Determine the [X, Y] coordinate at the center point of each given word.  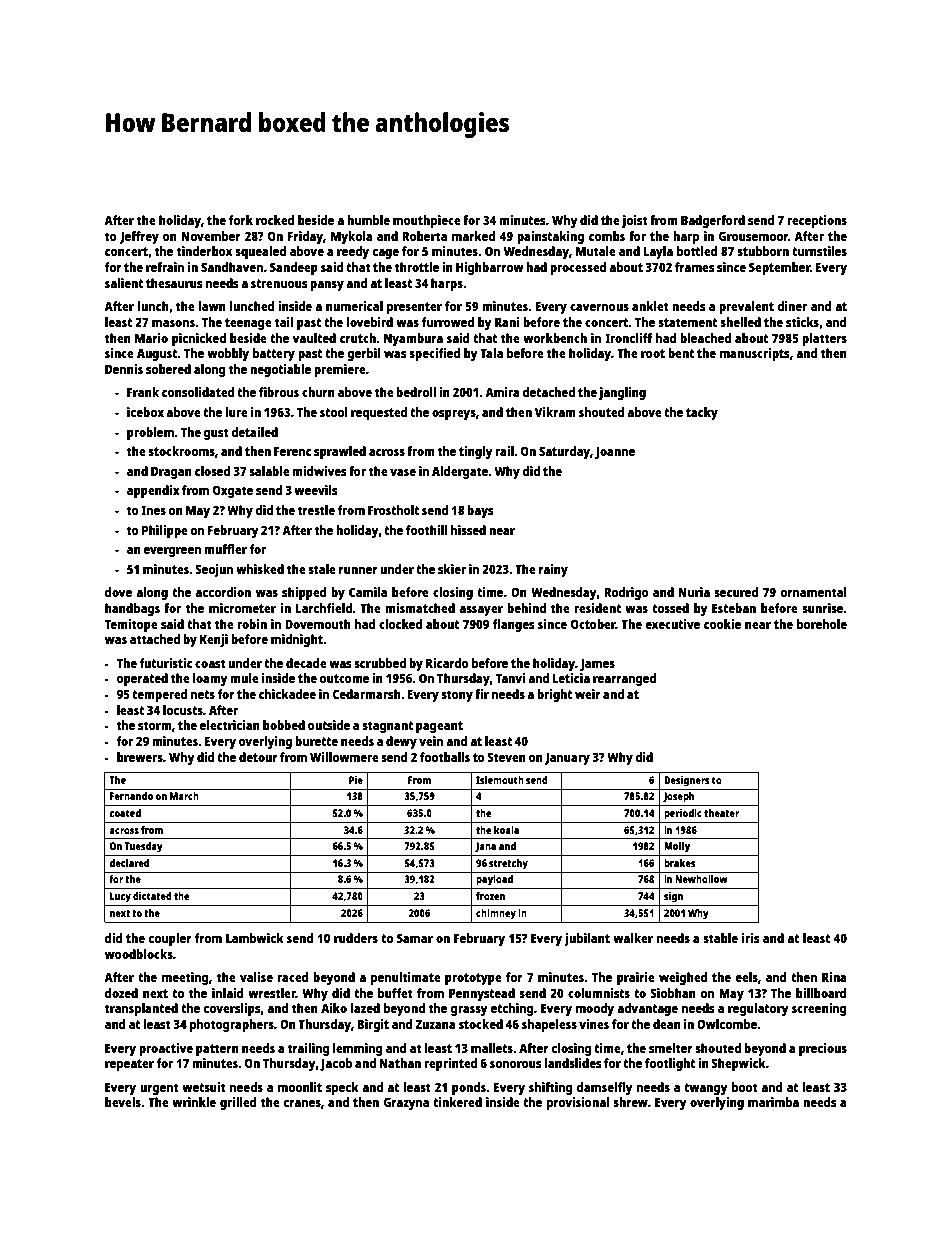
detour [258, 757]
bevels [123, 1102]
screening [819, 1009]
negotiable [280, 370]
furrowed [448, 322]
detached [549, 392]
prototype [473, 979]
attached [155, 639]
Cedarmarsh [367, 694]
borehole [822, 624]
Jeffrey [139, 237]
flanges [513, 625]
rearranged [624, 679]
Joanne [615, 453]
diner [792, 306]
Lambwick [255, 938]
